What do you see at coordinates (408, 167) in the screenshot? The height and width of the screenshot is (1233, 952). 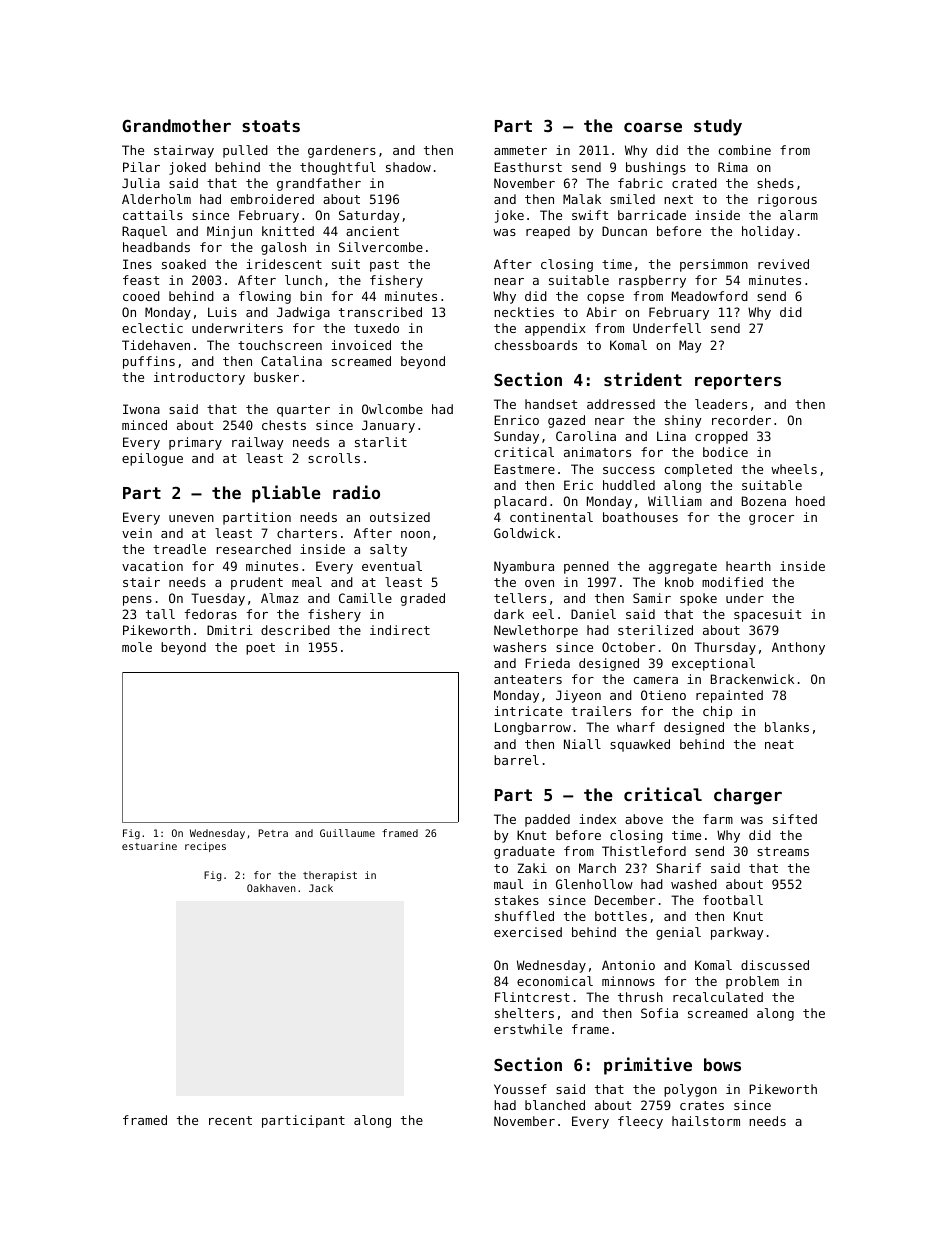 I see `shadow` at bounding box center [408, 167].
